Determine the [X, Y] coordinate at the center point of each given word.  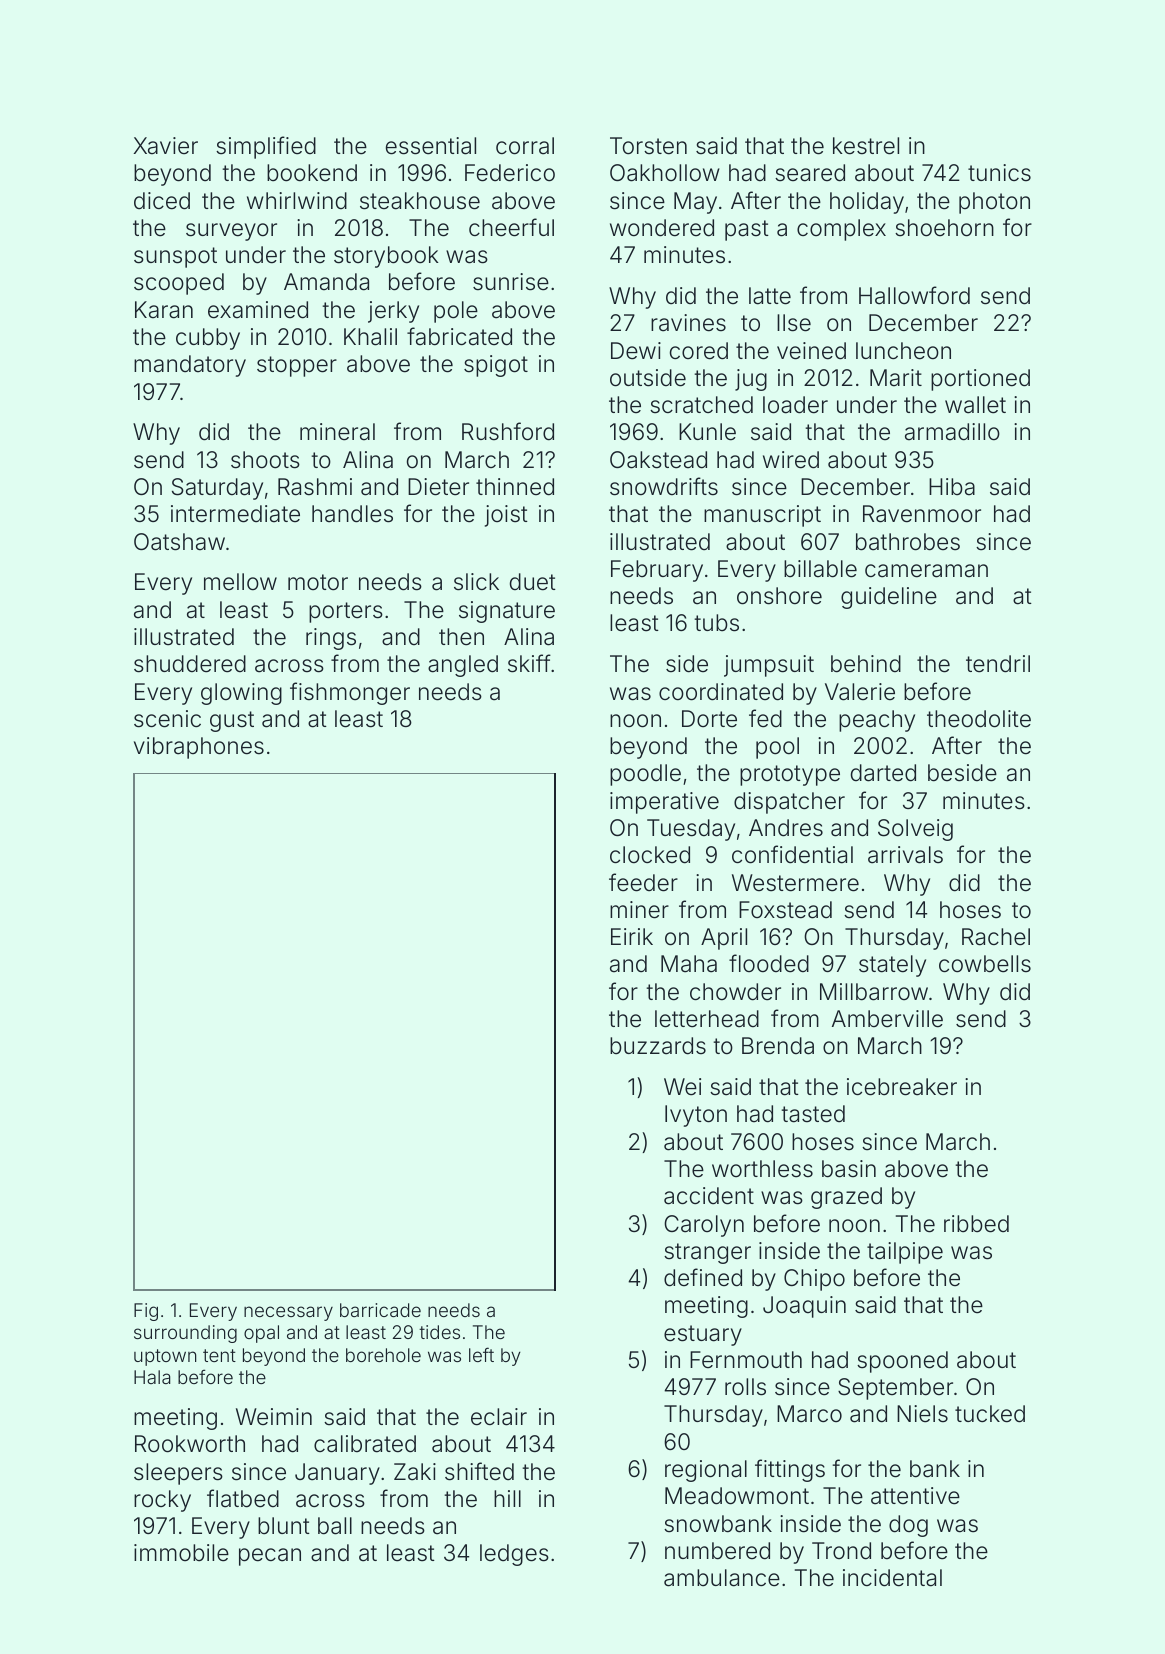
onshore [779, 596]
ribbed [976, 1224]
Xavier [166, 146]
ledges [514, 1555]
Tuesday [691, 830]
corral [525, 146]
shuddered [190, 664]
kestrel [866, 146]
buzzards [658, 1046]
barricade [380, 1310]
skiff [529, 663]
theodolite [979, 719]
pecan [270, 1557]
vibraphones [199, 748]
